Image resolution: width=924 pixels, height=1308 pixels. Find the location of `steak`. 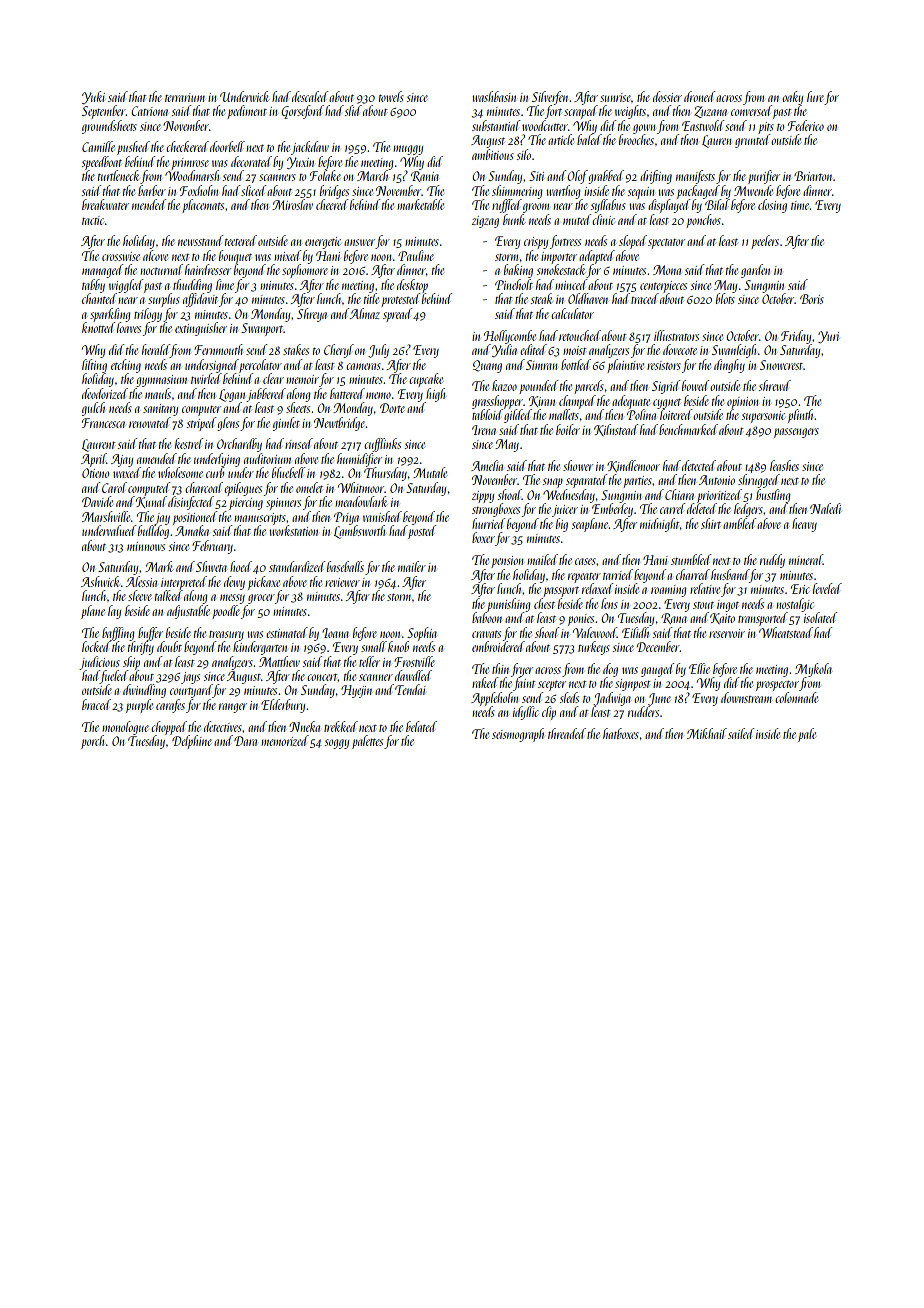

steak is located at coordinates (541, 298).
